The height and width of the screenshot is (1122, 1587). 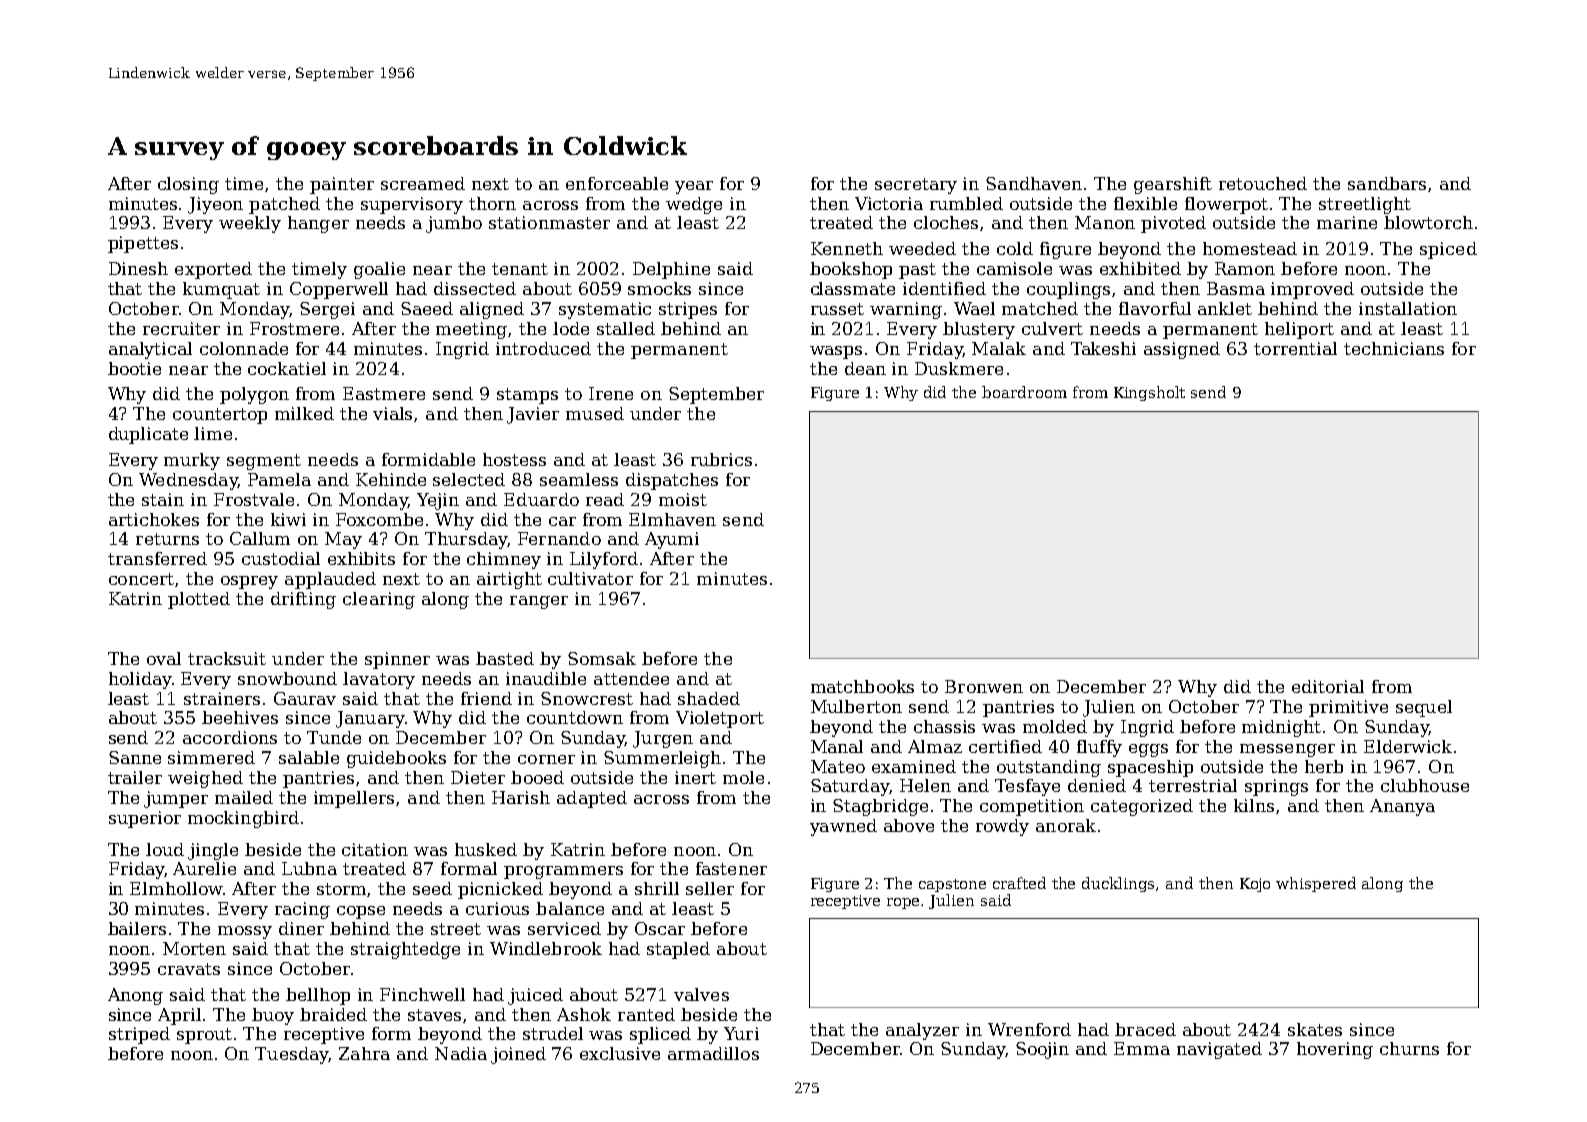 I want to click on skates, so click(x=1315, y=1029).
